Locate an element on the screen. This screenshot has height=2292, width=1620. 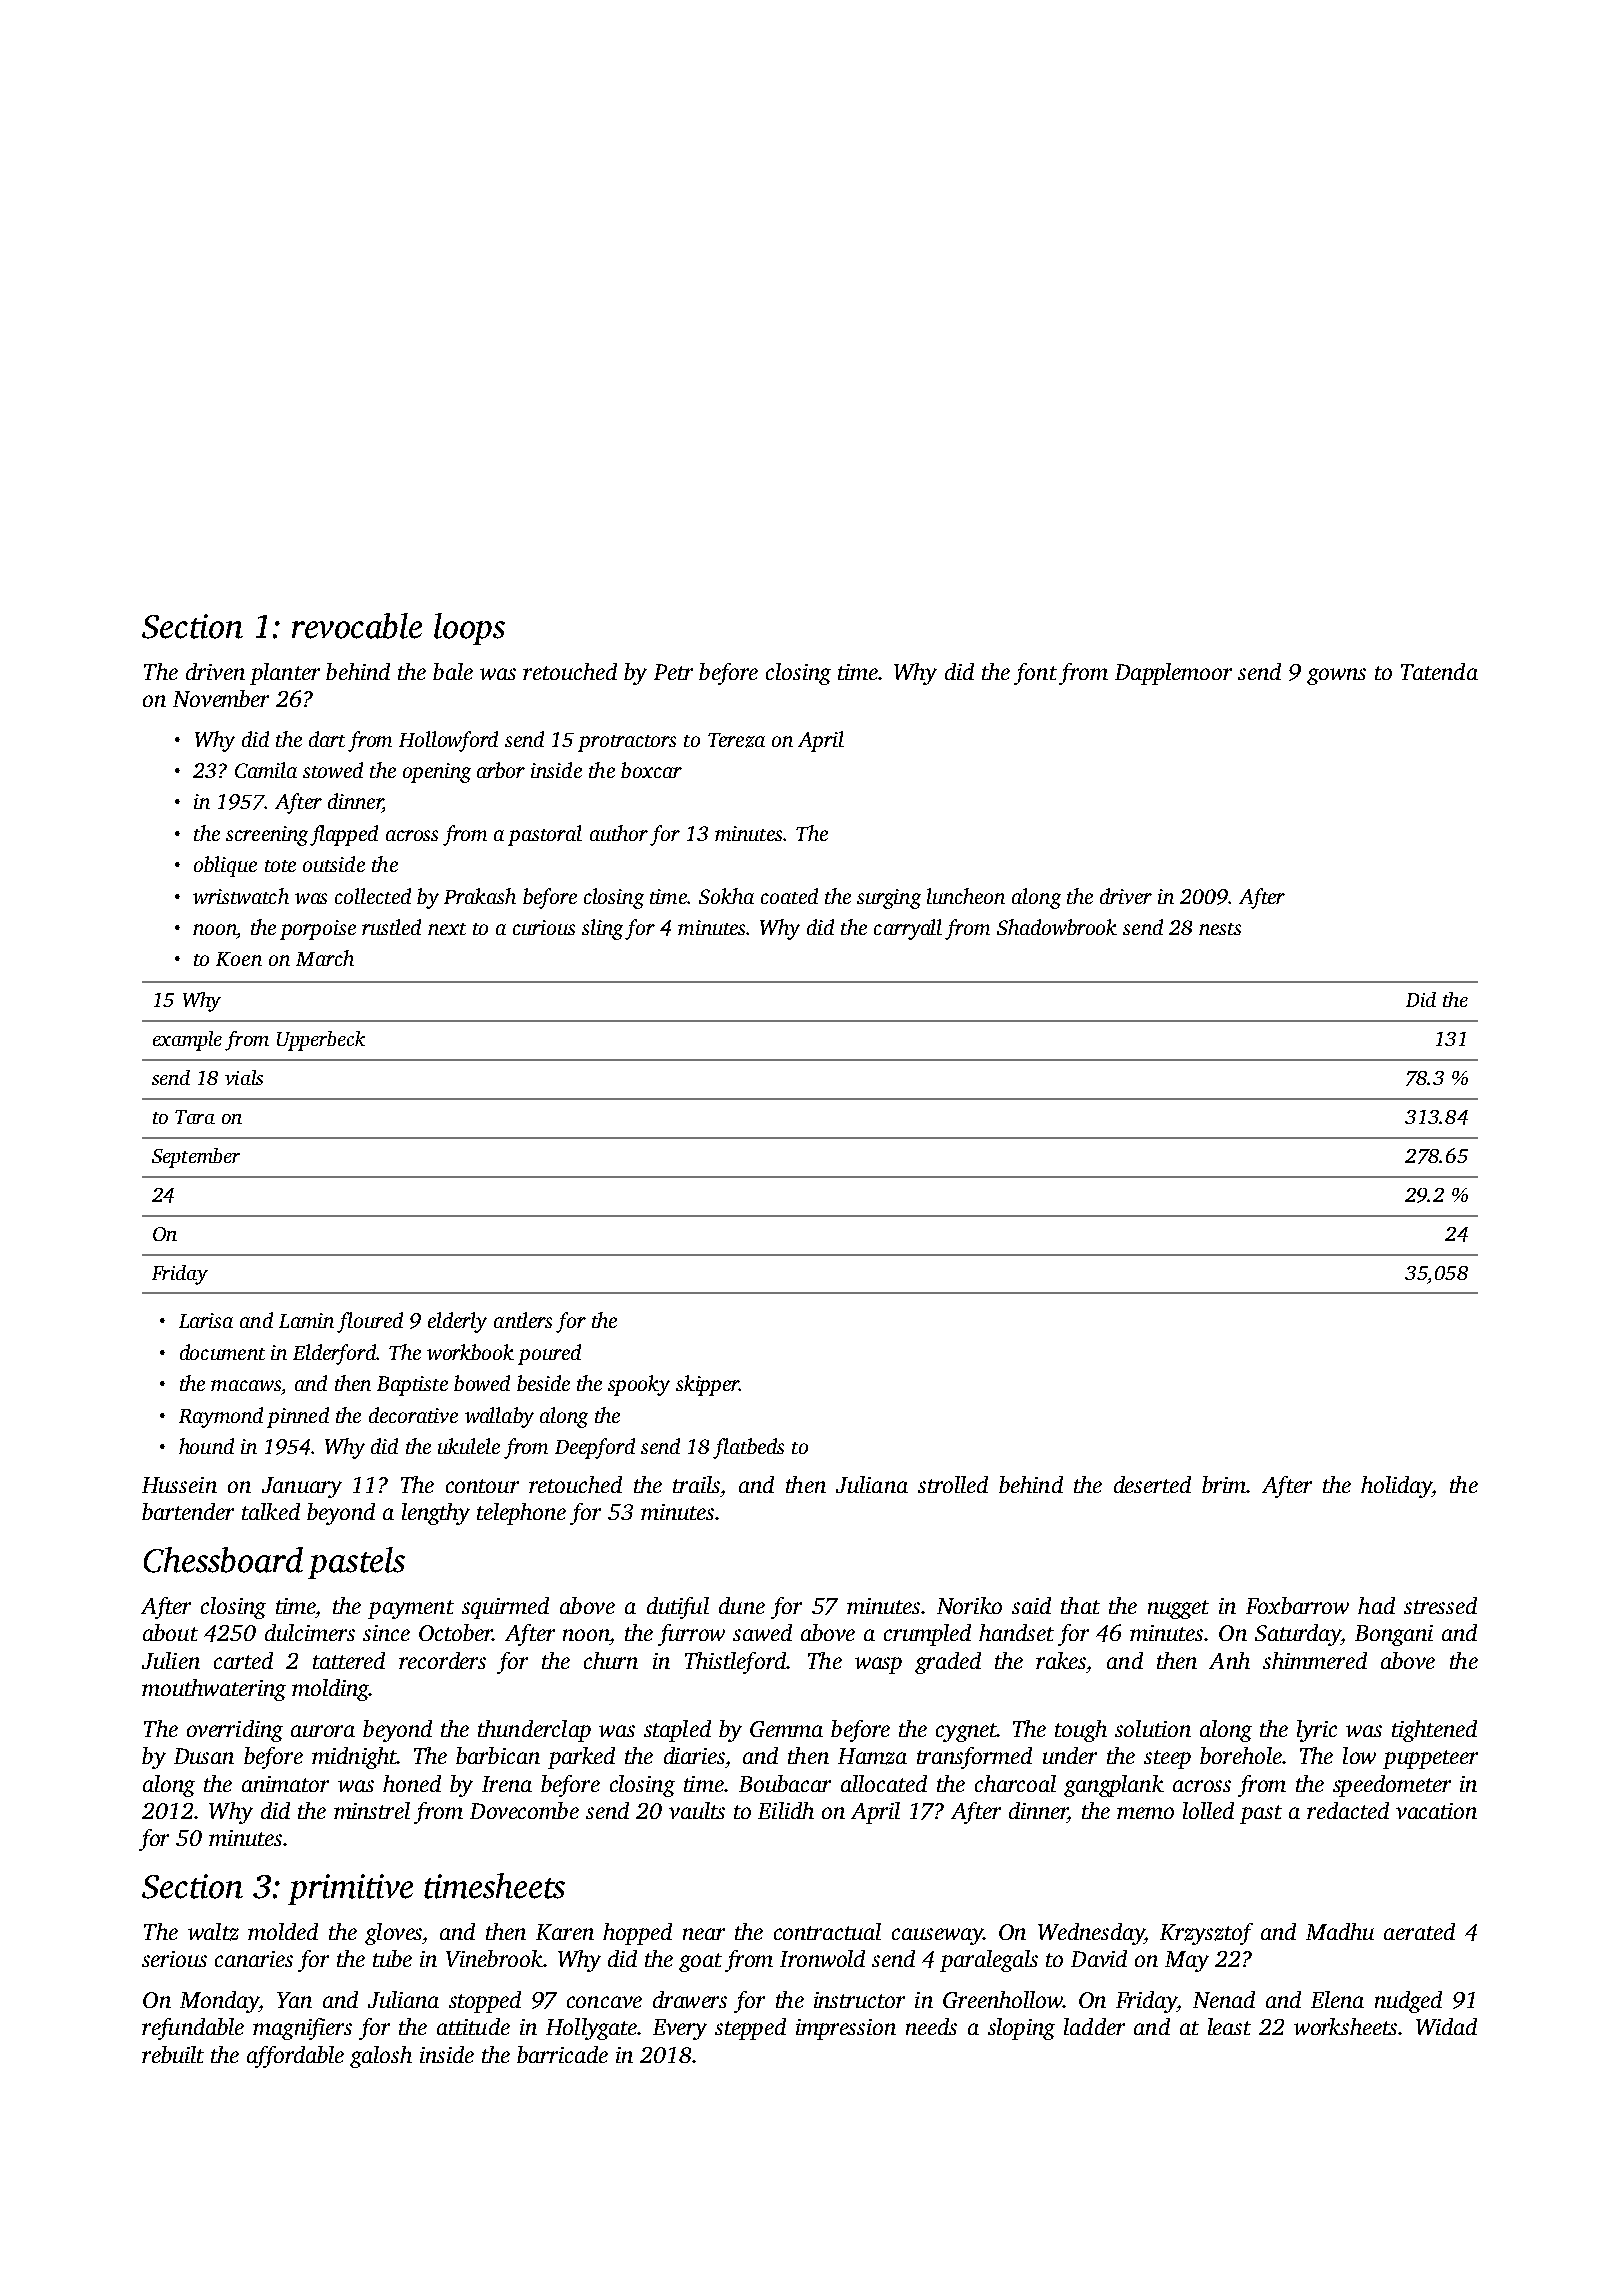
Tatenda is located at coordinates (1439, 671).
